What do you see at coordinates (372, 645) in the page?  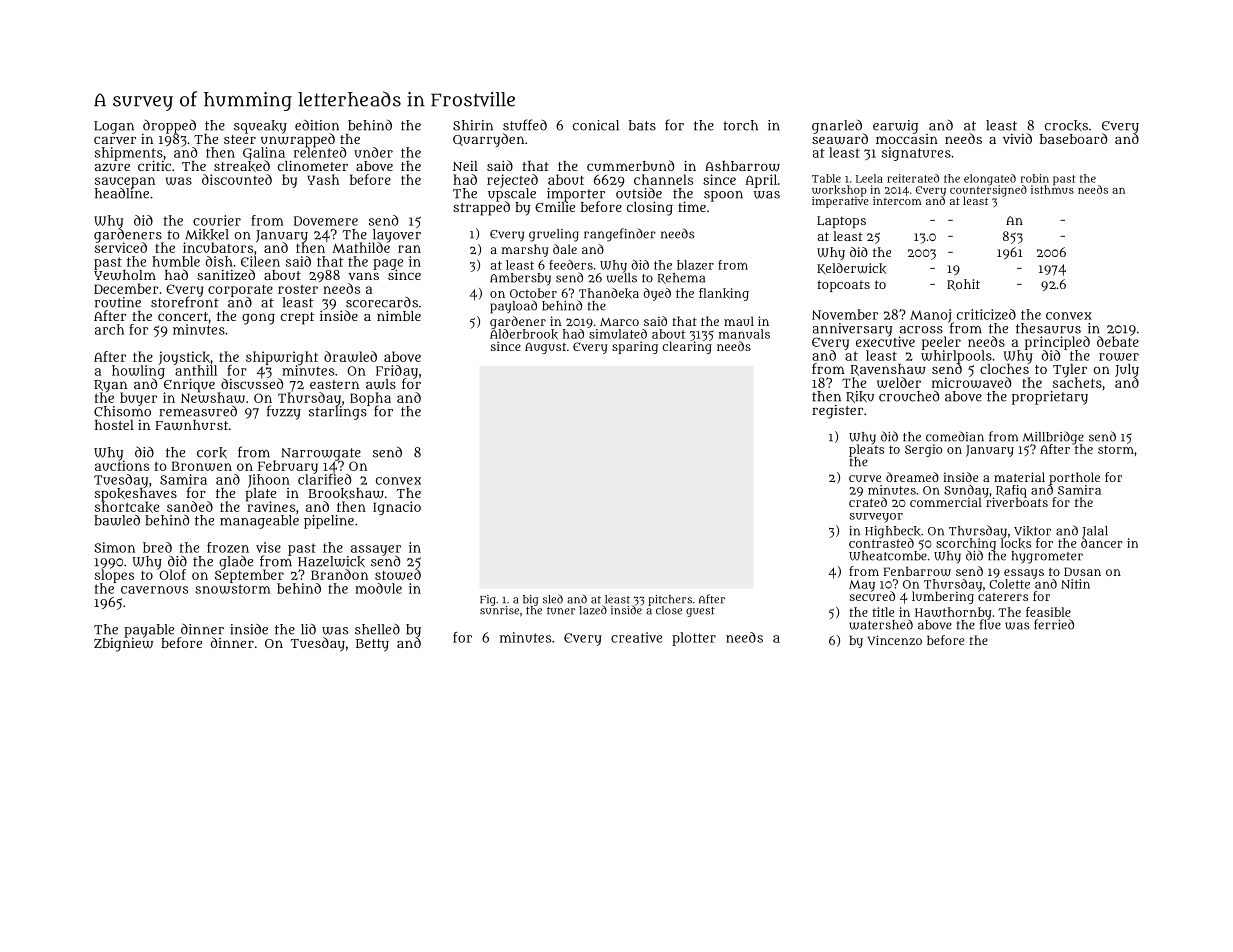 I see `Betty` at bounding box center [372, 645].
